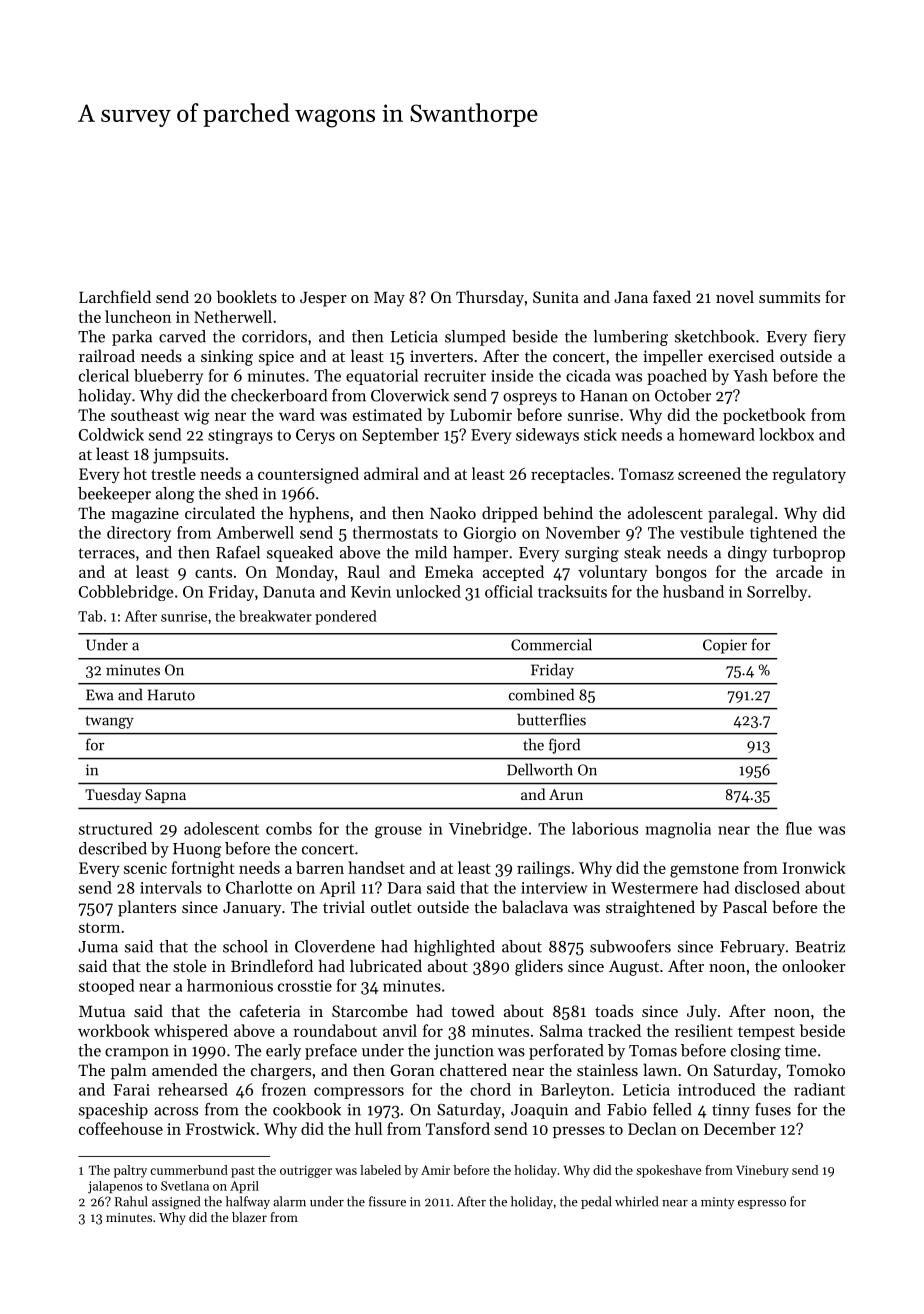  What do you see at coordinates (551, 644) in the screenshot?
I see `Commercial` at bounding box center [551, 644].
